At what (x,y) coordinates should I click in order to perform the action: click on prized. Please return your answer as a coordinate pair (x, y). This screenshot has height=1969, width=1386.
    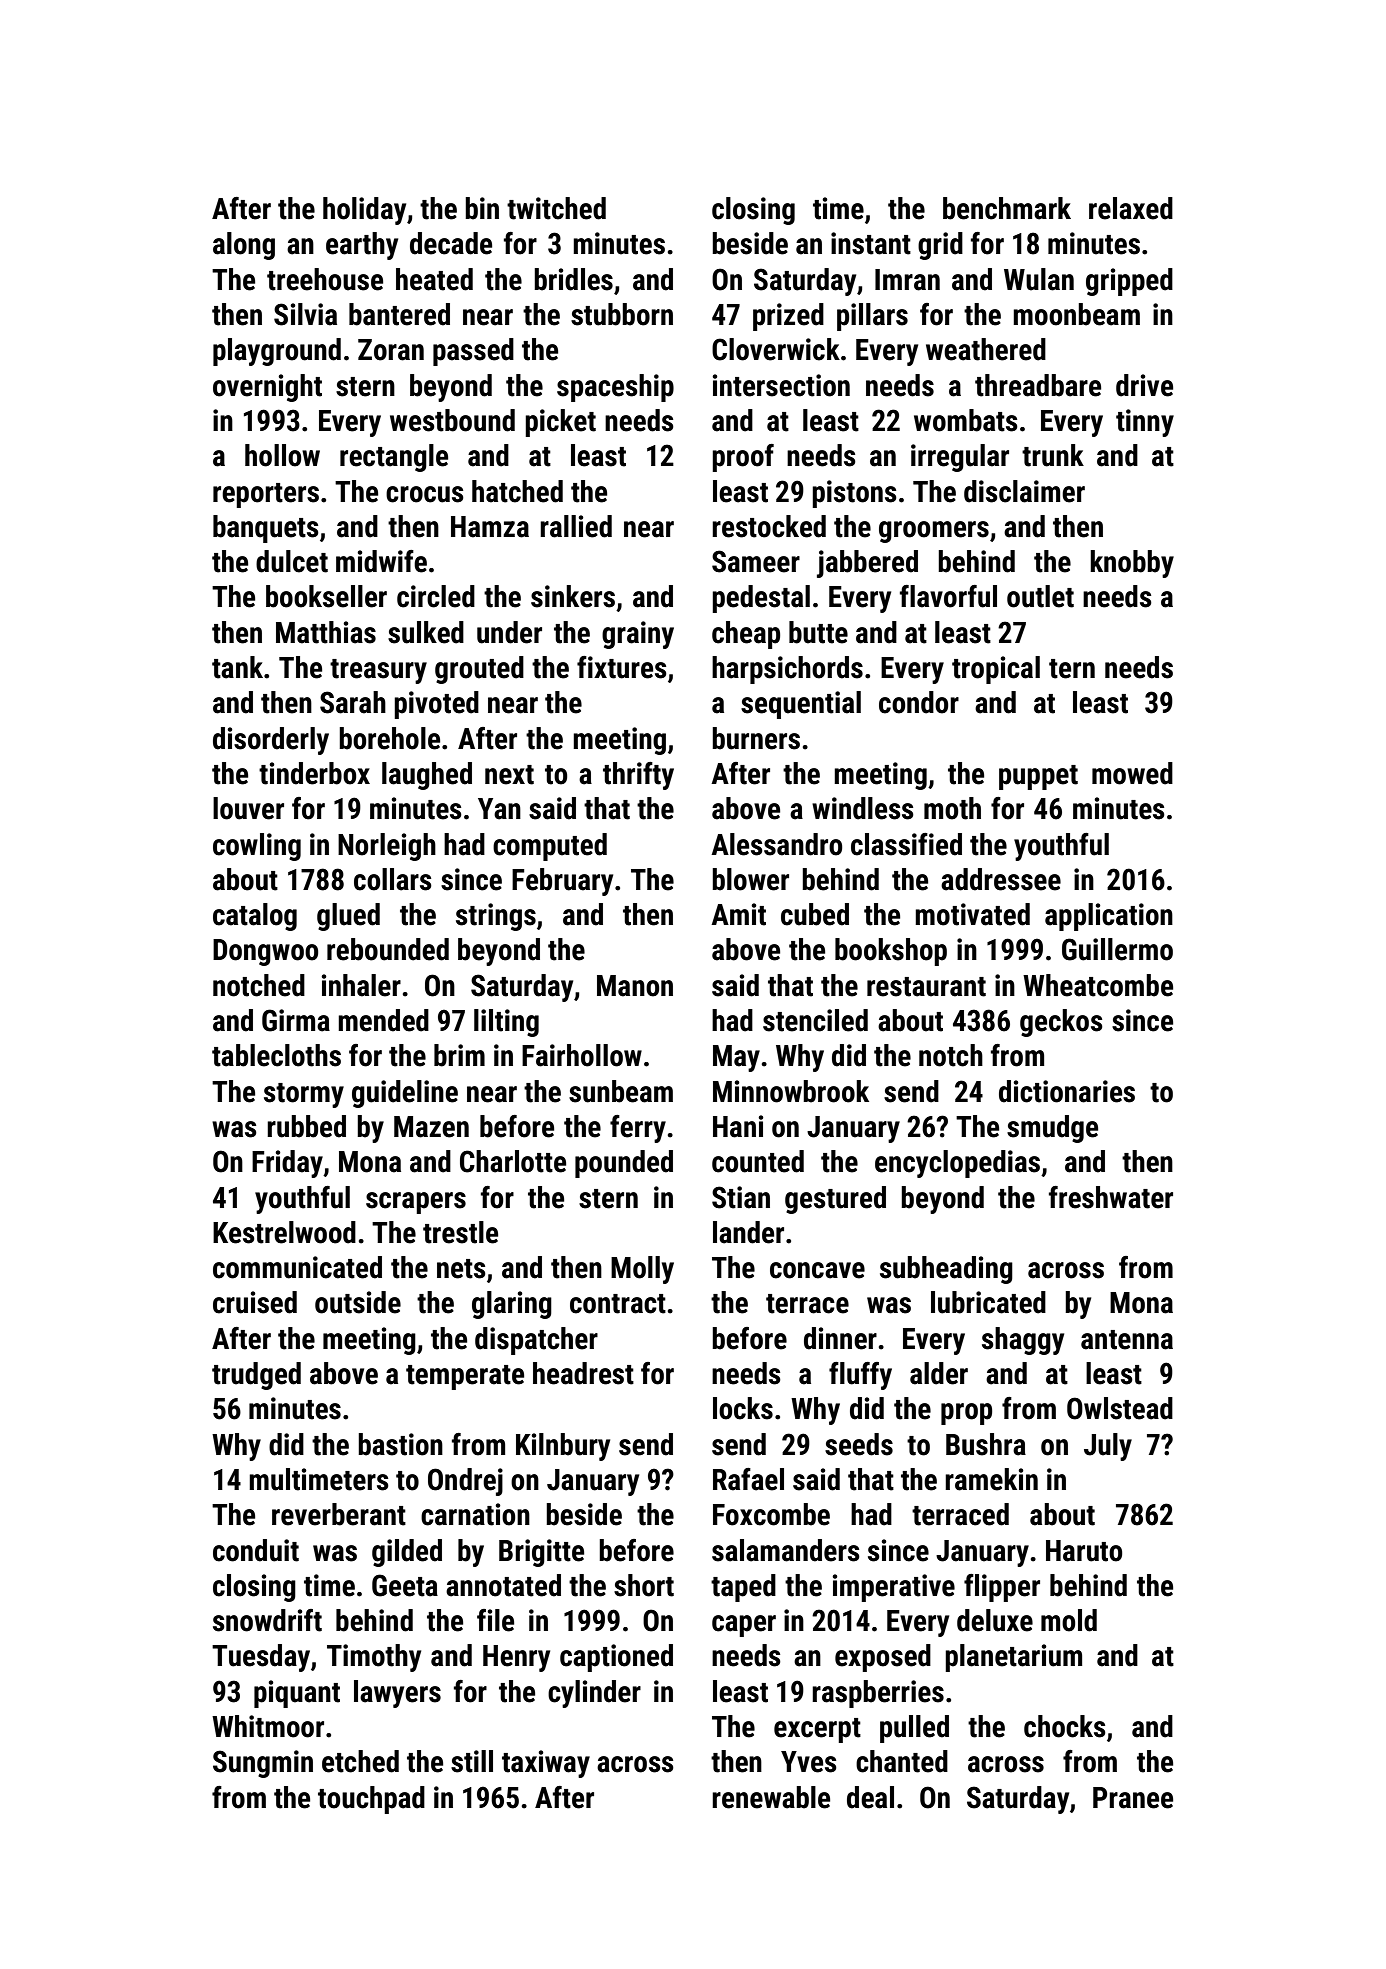
    Looking at the image, I should click on (788, 317).
